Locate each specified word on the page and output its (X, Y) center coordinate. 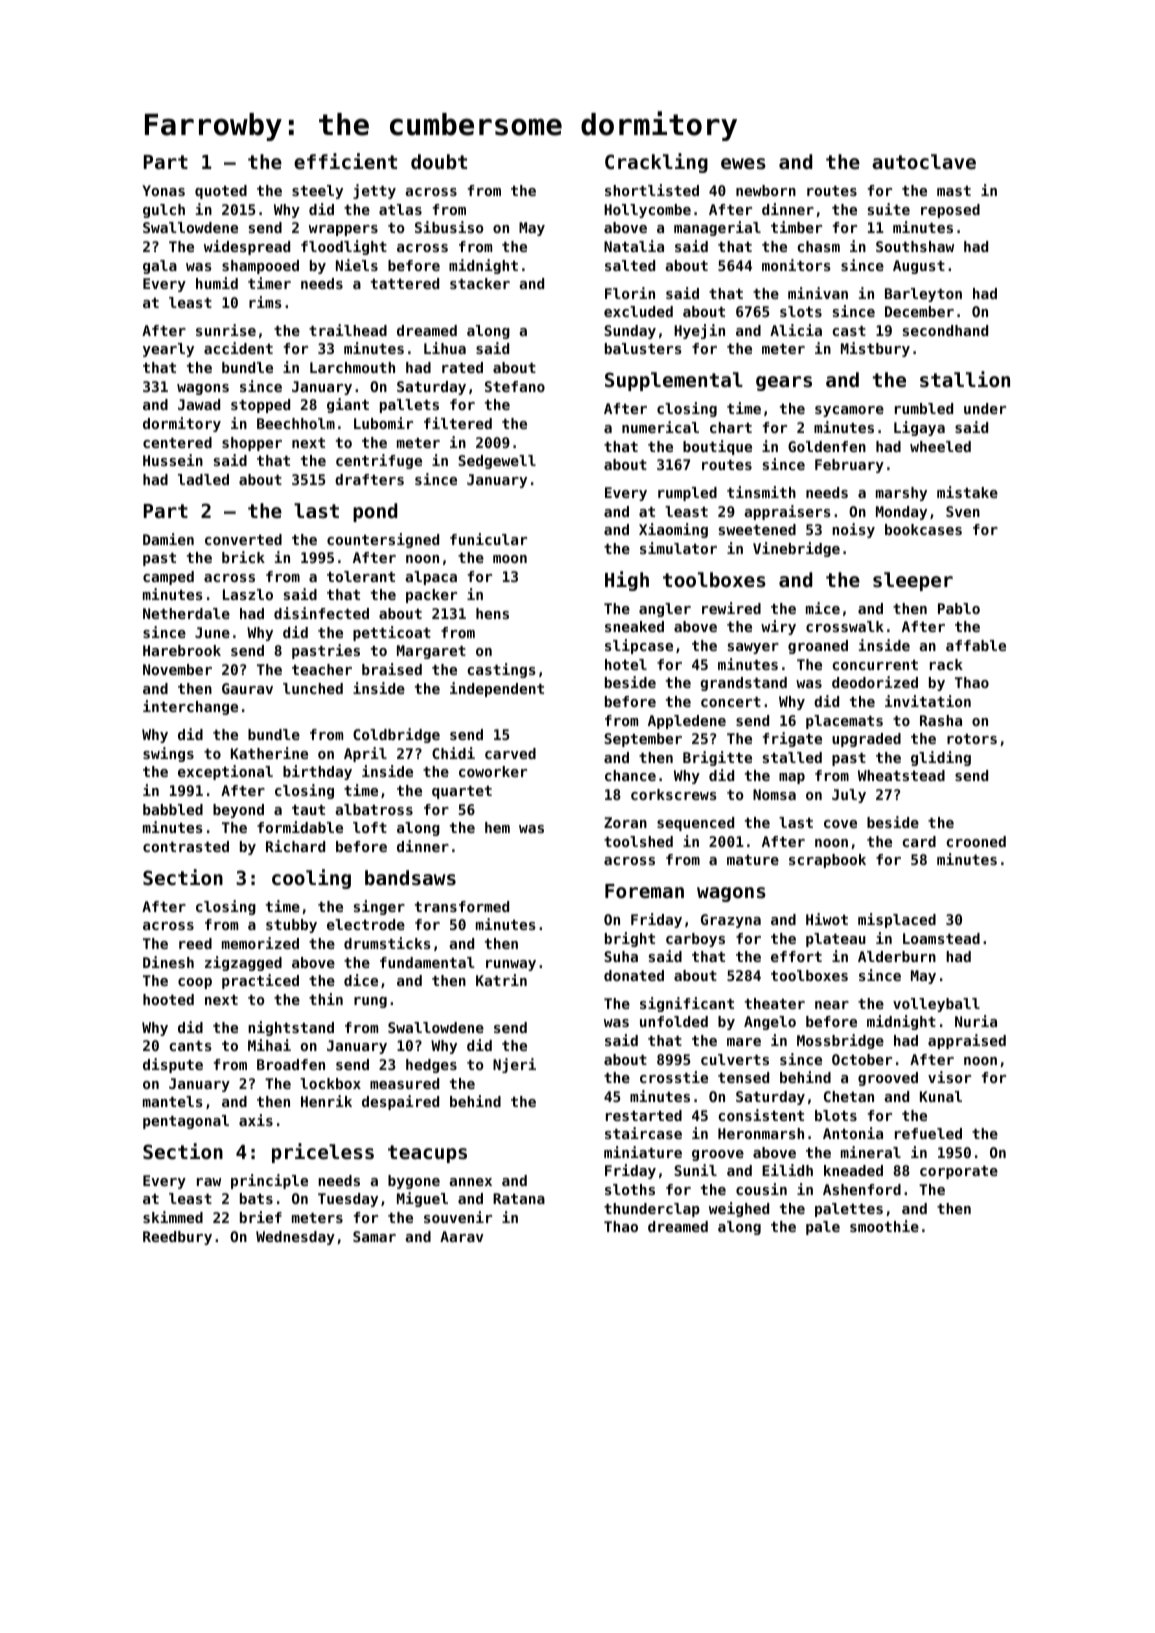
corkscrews (674, 794)
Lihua (445, 348)
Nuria (976, 1021)
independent (497, 689)
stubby (291, 926)
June (212, 632)
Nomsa (774, 794)
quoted (221, 192)
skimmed (173, 1217)
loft (370, 827)
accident (238, 348)
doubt (439, 161)
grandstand (744, 684)
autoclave (924, 161)
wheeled (940, 446)
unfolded (674, 1021)
